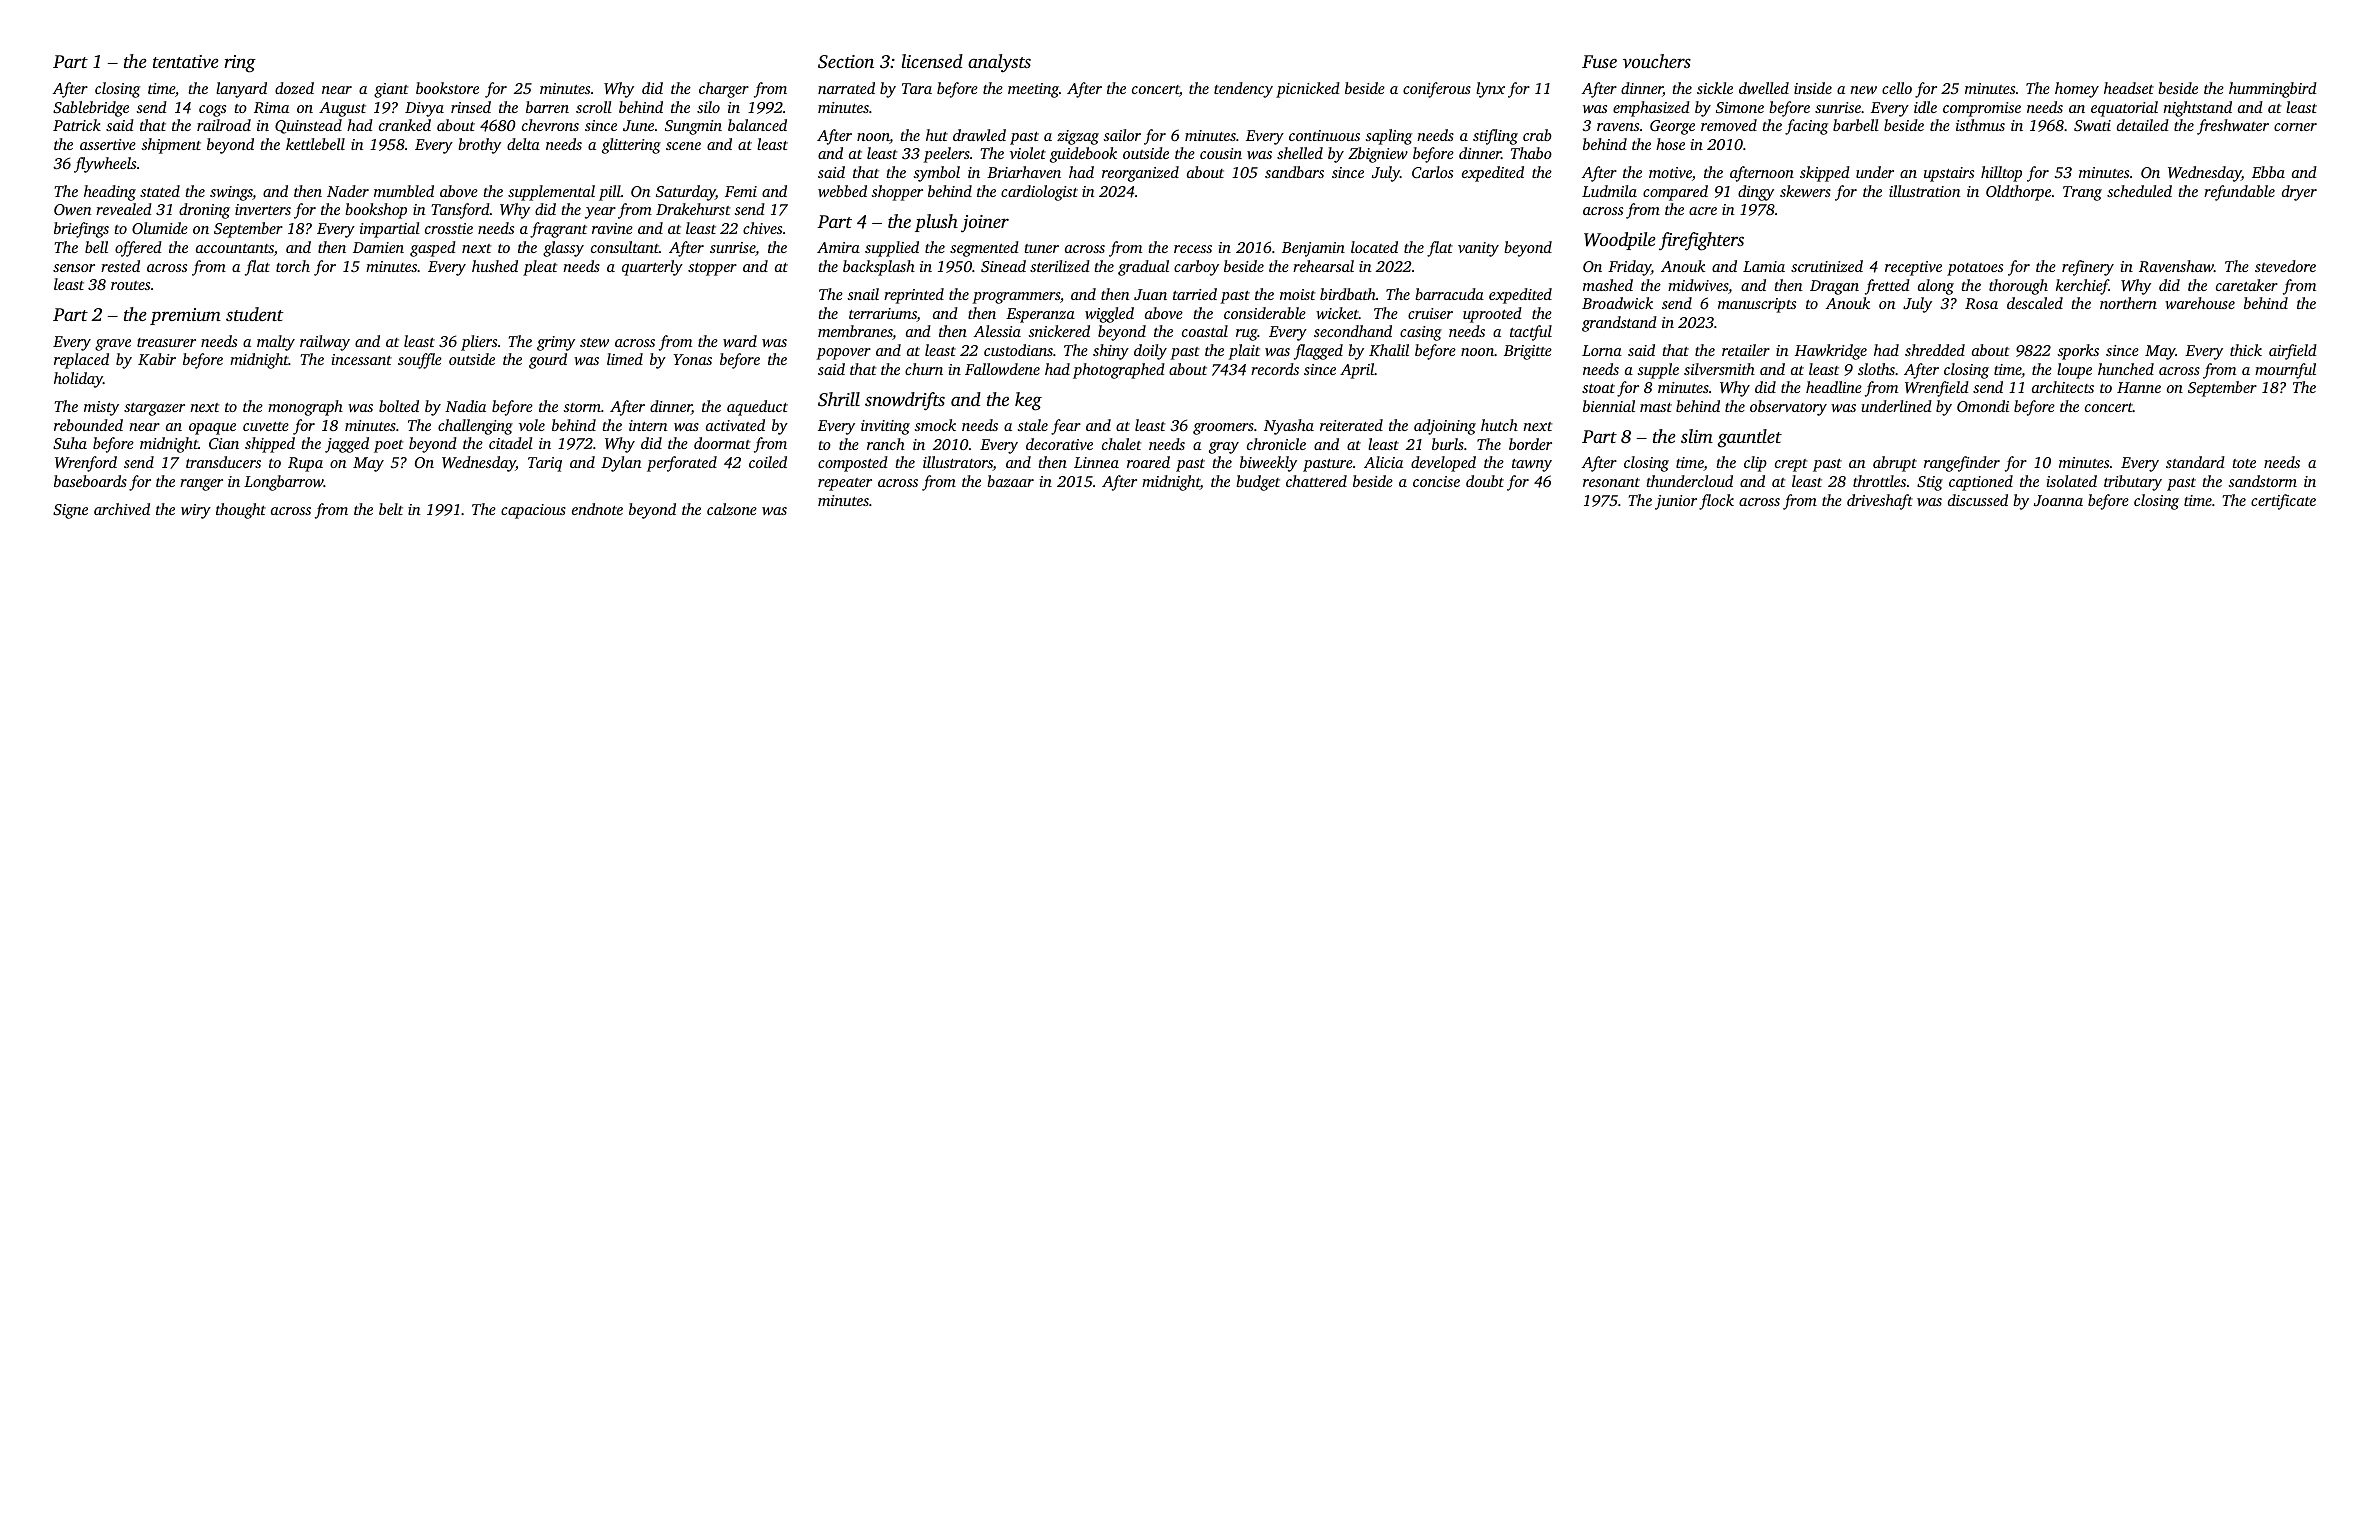 The height and width of the screenshot is (1534, 2370). Describe the element at coordinates (1351, 425) in the screenshot. I see `reiterated` at that location.
